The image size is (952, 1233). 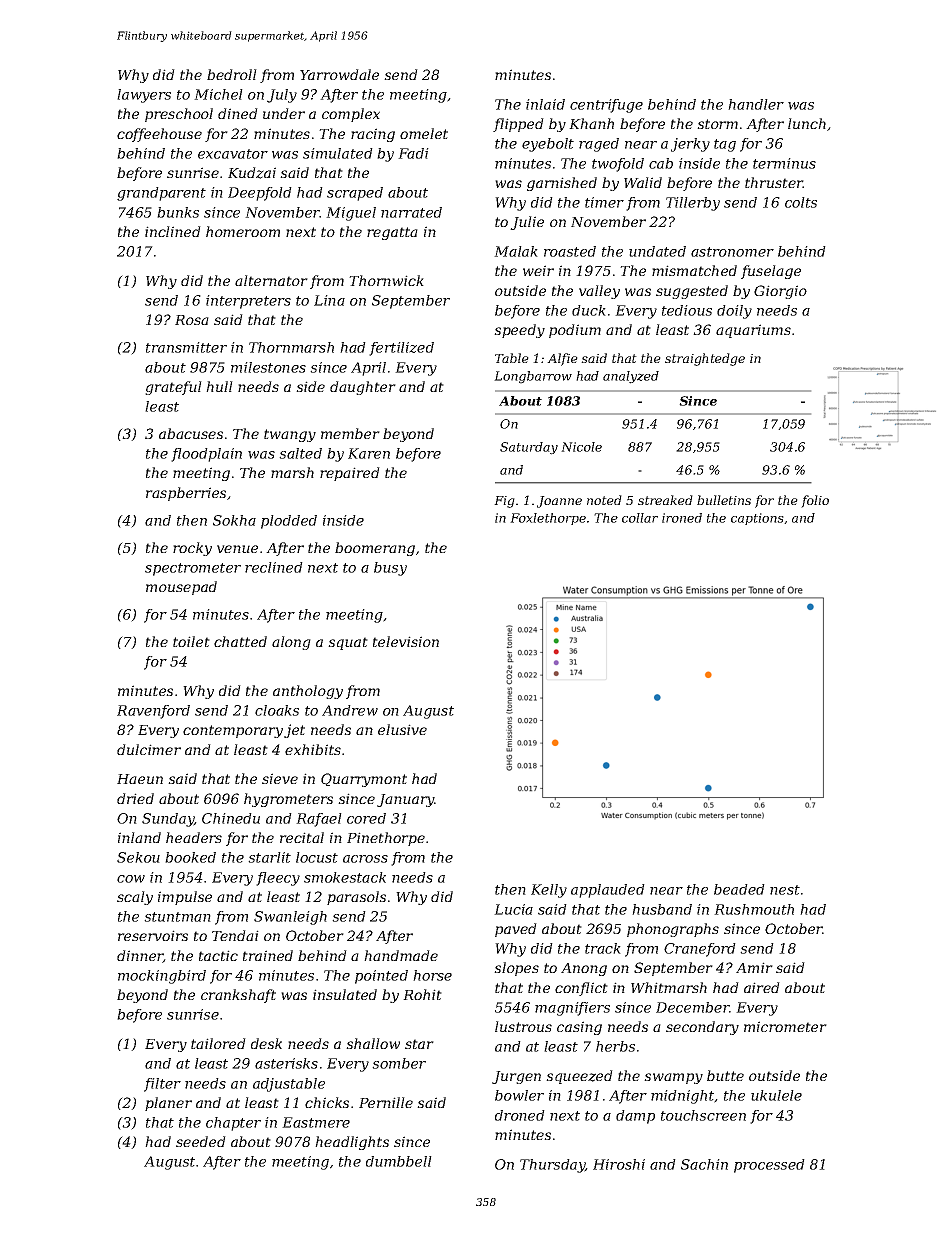 I want to click on Hiroshi, so click(x=619, y=1164).
